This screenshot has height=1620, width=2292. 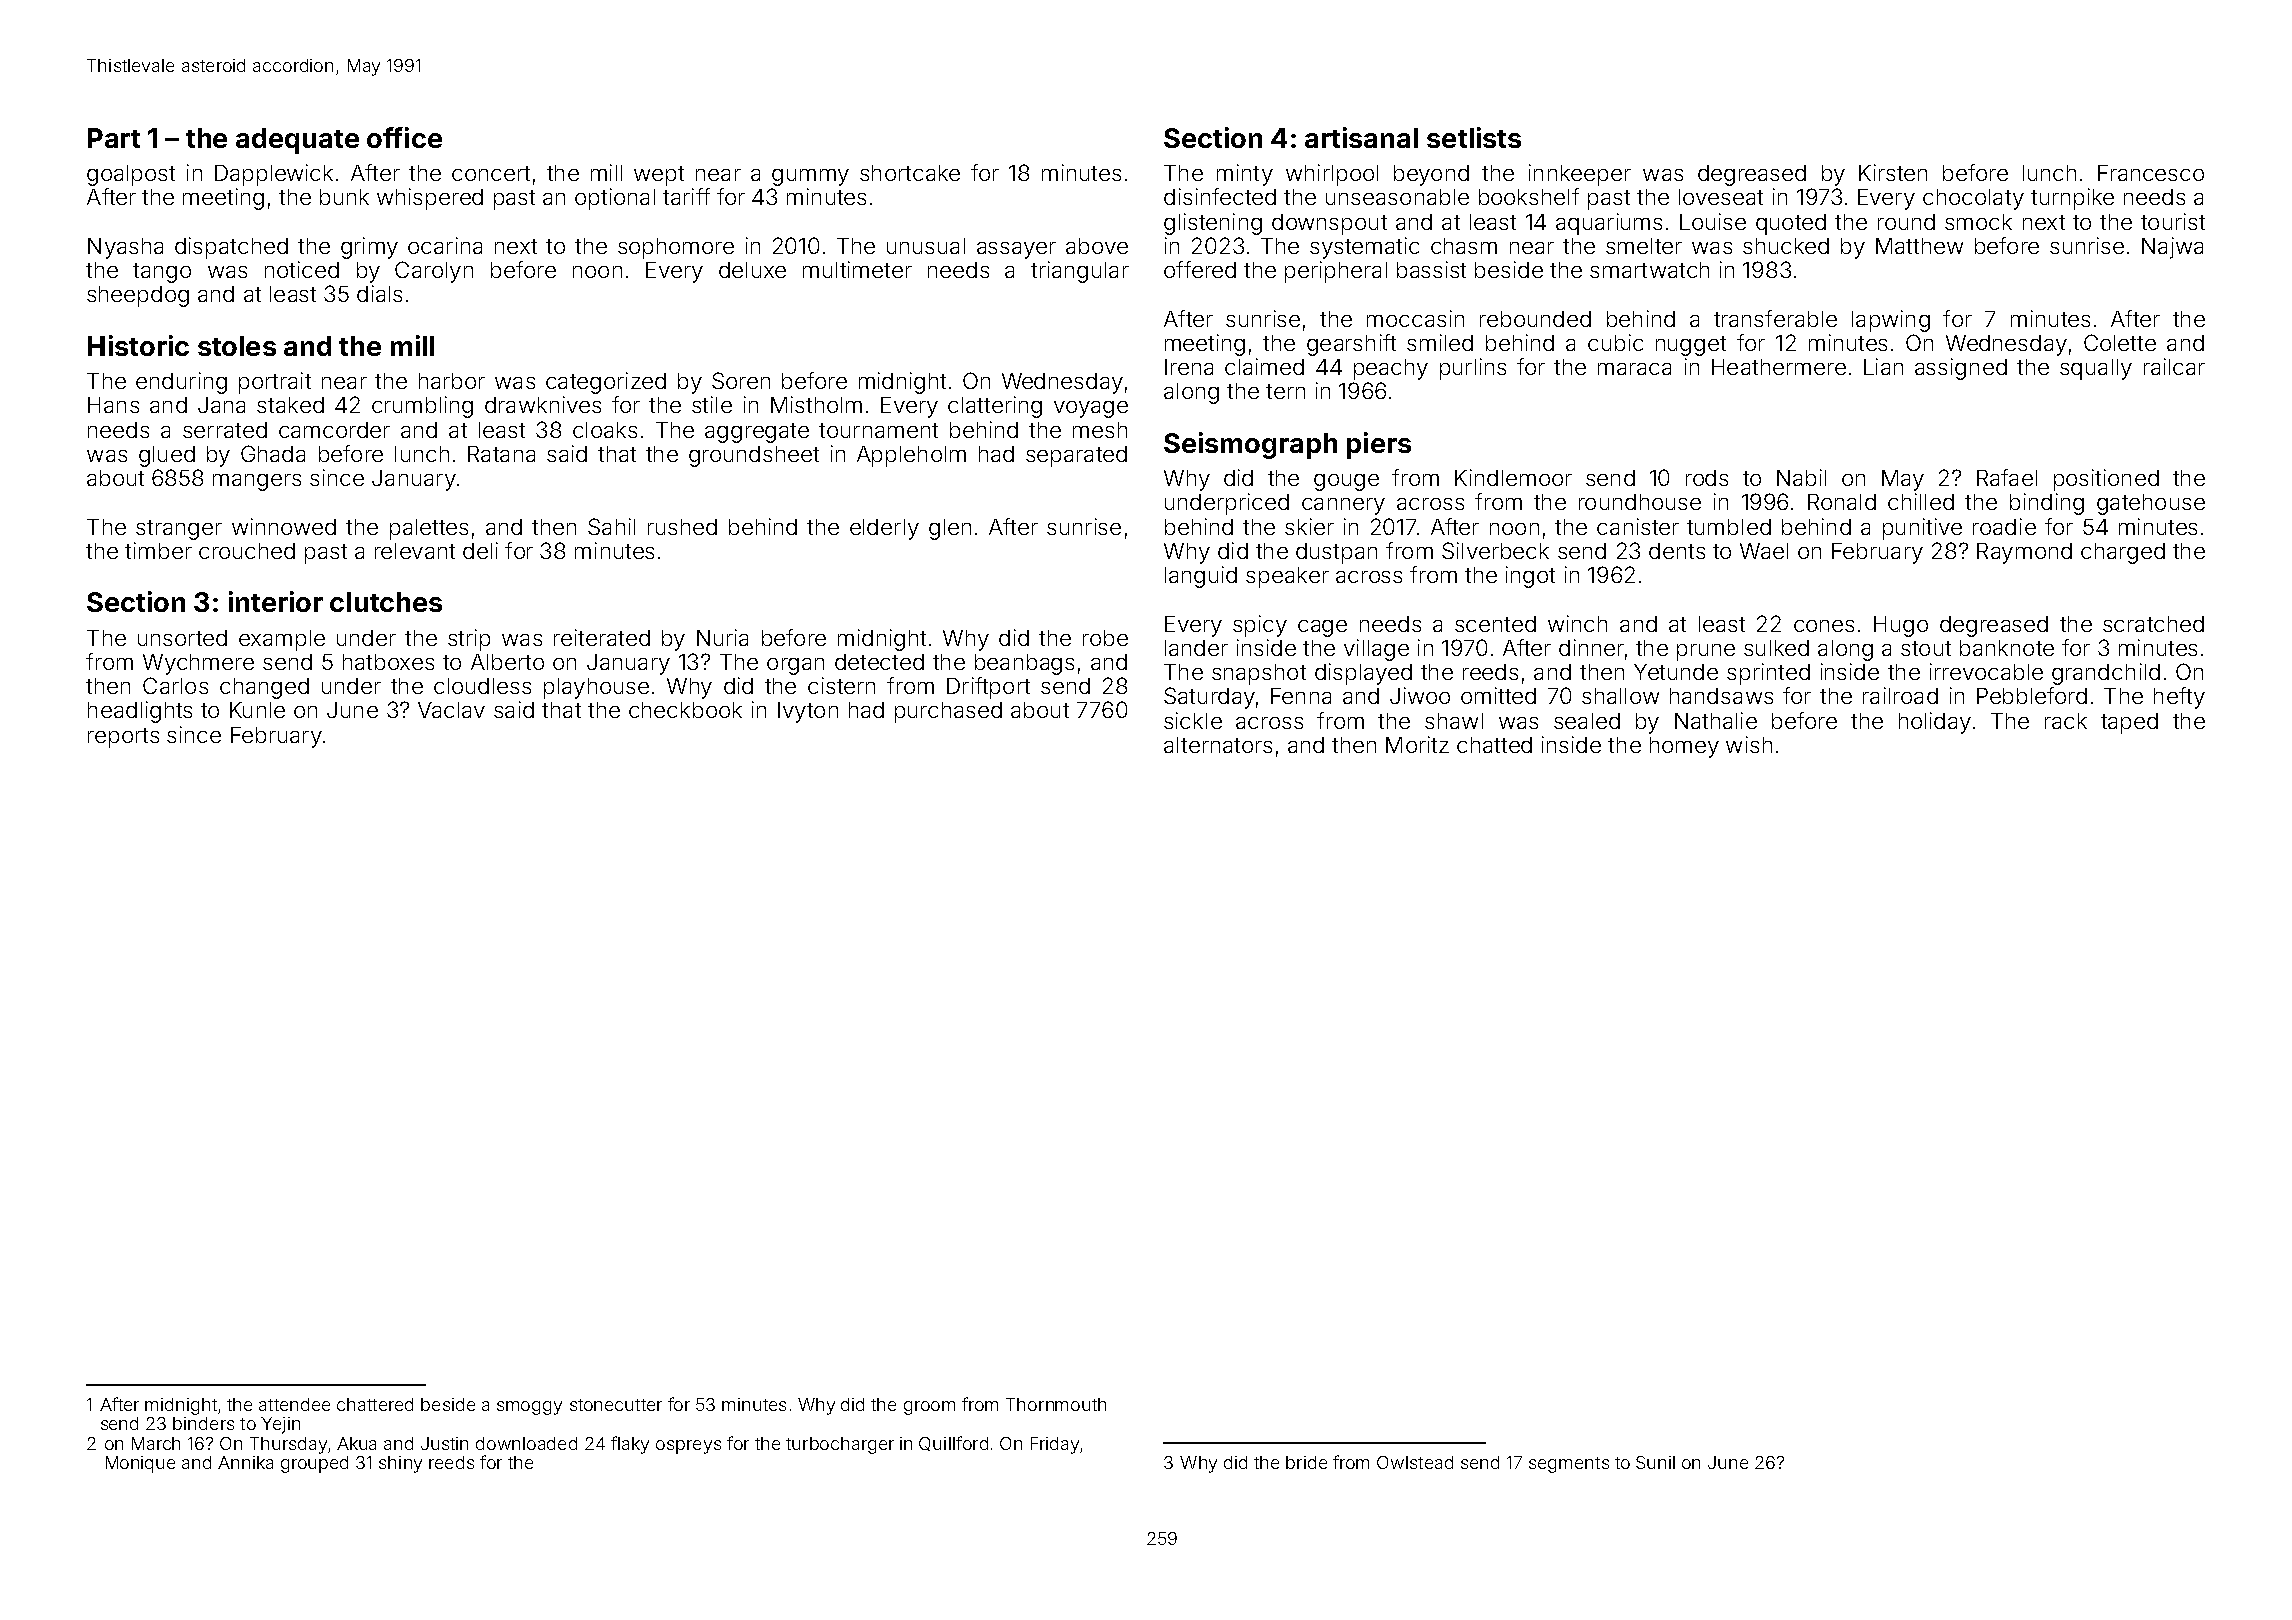 I want to click on elderly, so click(x=884, y=529).
